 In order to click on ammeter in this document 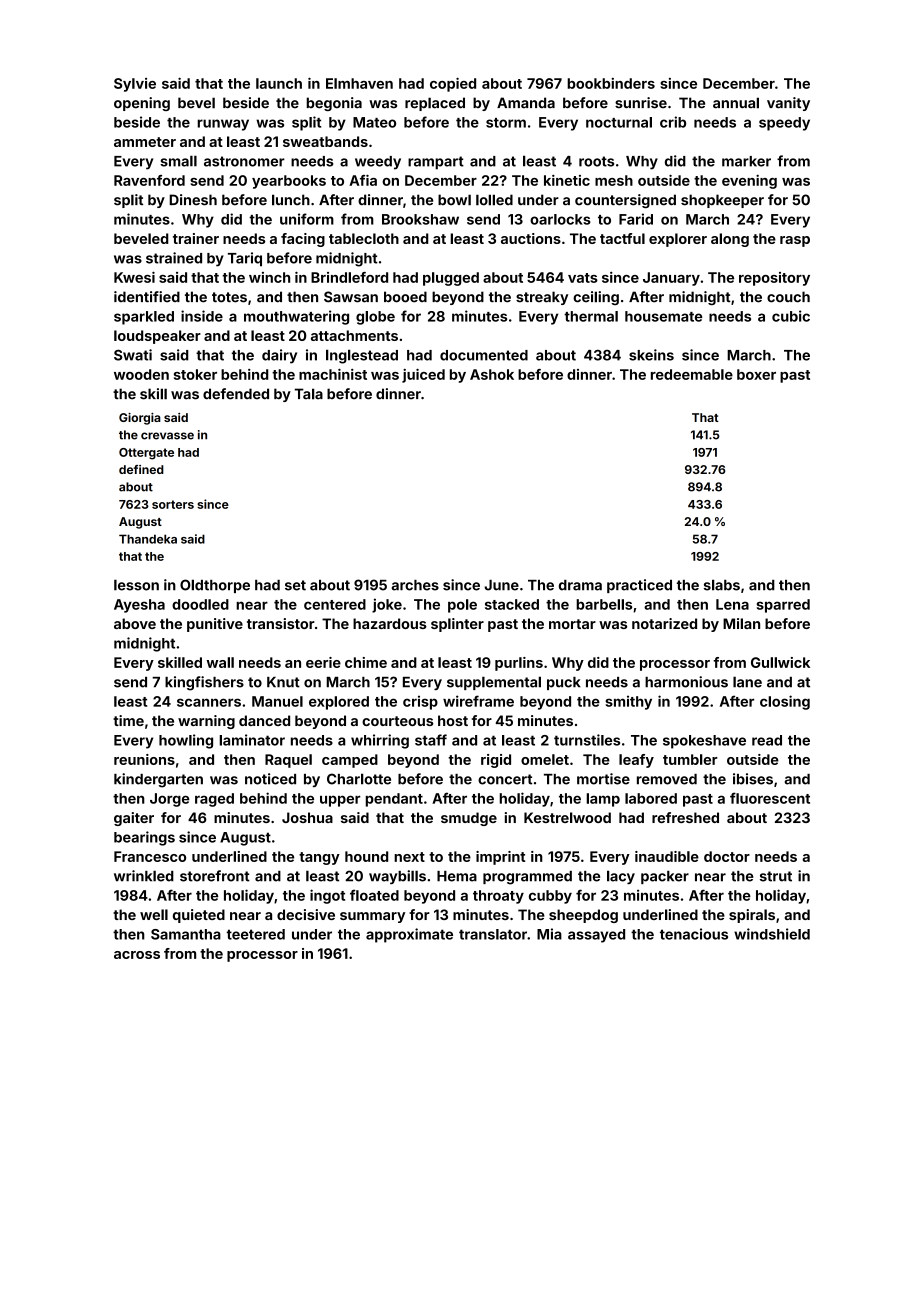, I will do `click(145, 142)`.
